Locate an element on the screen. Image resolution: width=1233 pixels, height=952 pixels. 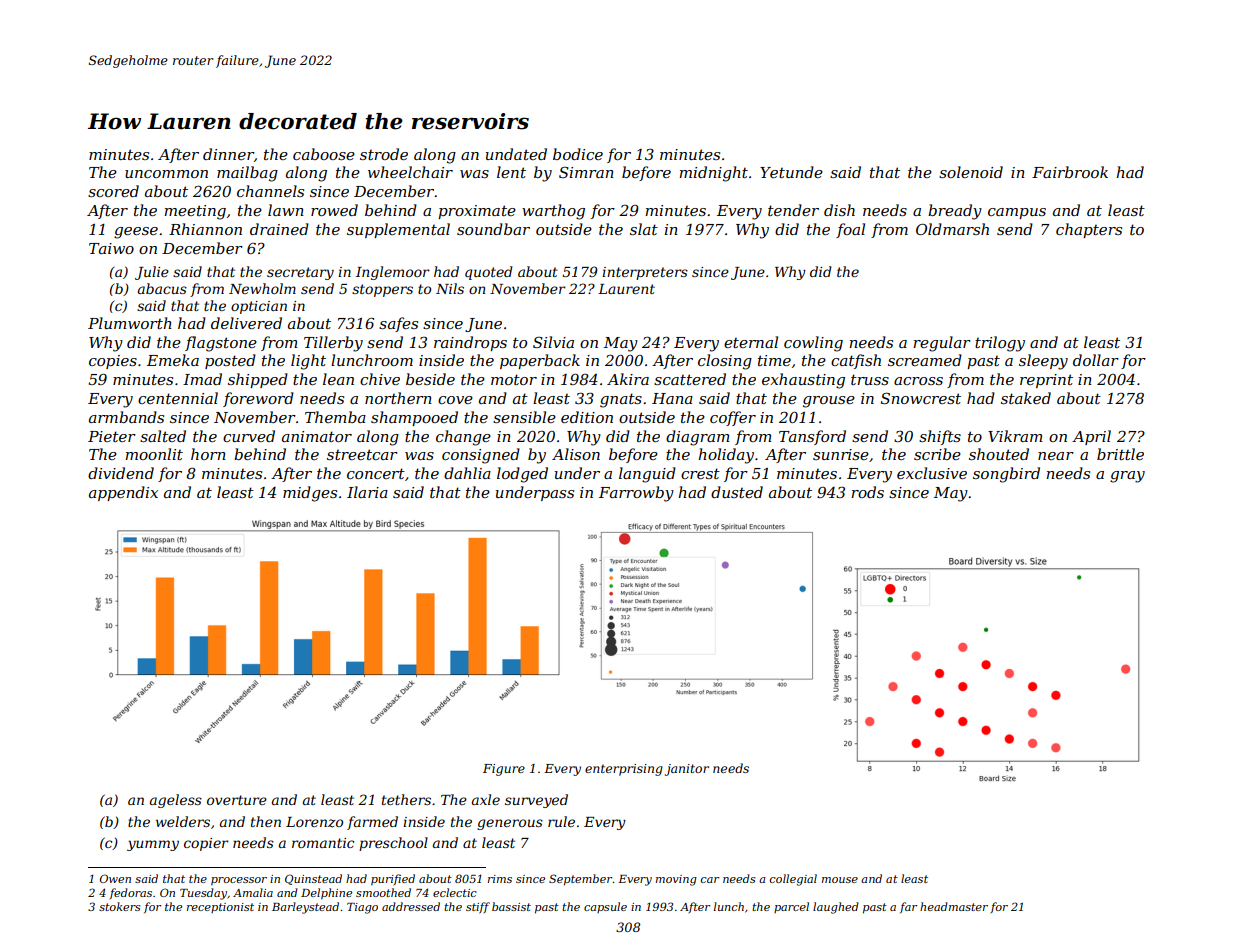
janitor is located at coordinates (687, 770).
